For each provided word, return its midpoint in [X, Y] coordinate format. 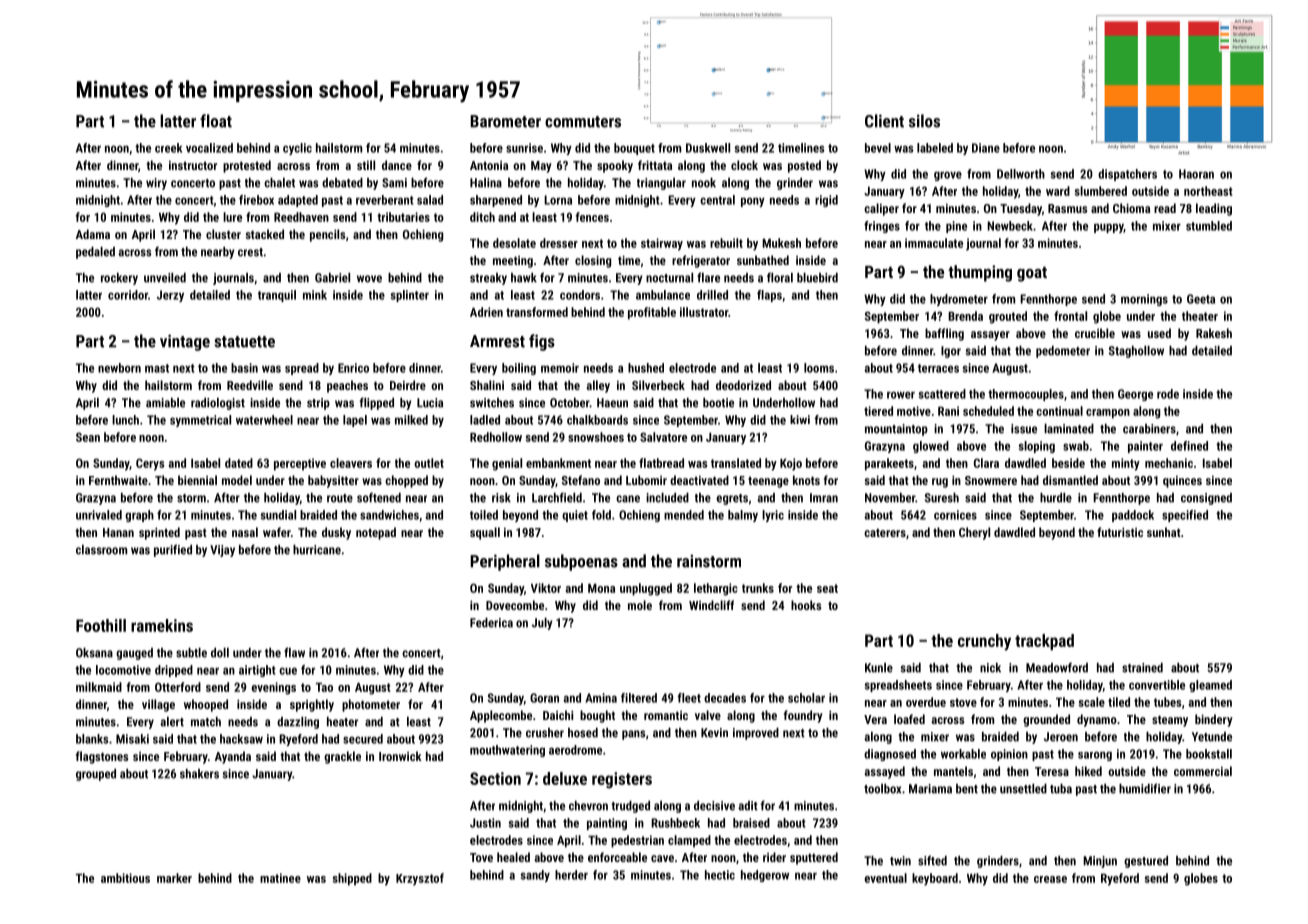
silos [924, 121]
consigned [1206, 499]
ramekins [162, 625]
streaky [488, 279]
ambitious [125, 878]
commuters [583, 122]
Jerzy [170, 296]
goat [1032, 274]
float [216, 121]
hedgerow [765, 876]
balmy [743, 516]
